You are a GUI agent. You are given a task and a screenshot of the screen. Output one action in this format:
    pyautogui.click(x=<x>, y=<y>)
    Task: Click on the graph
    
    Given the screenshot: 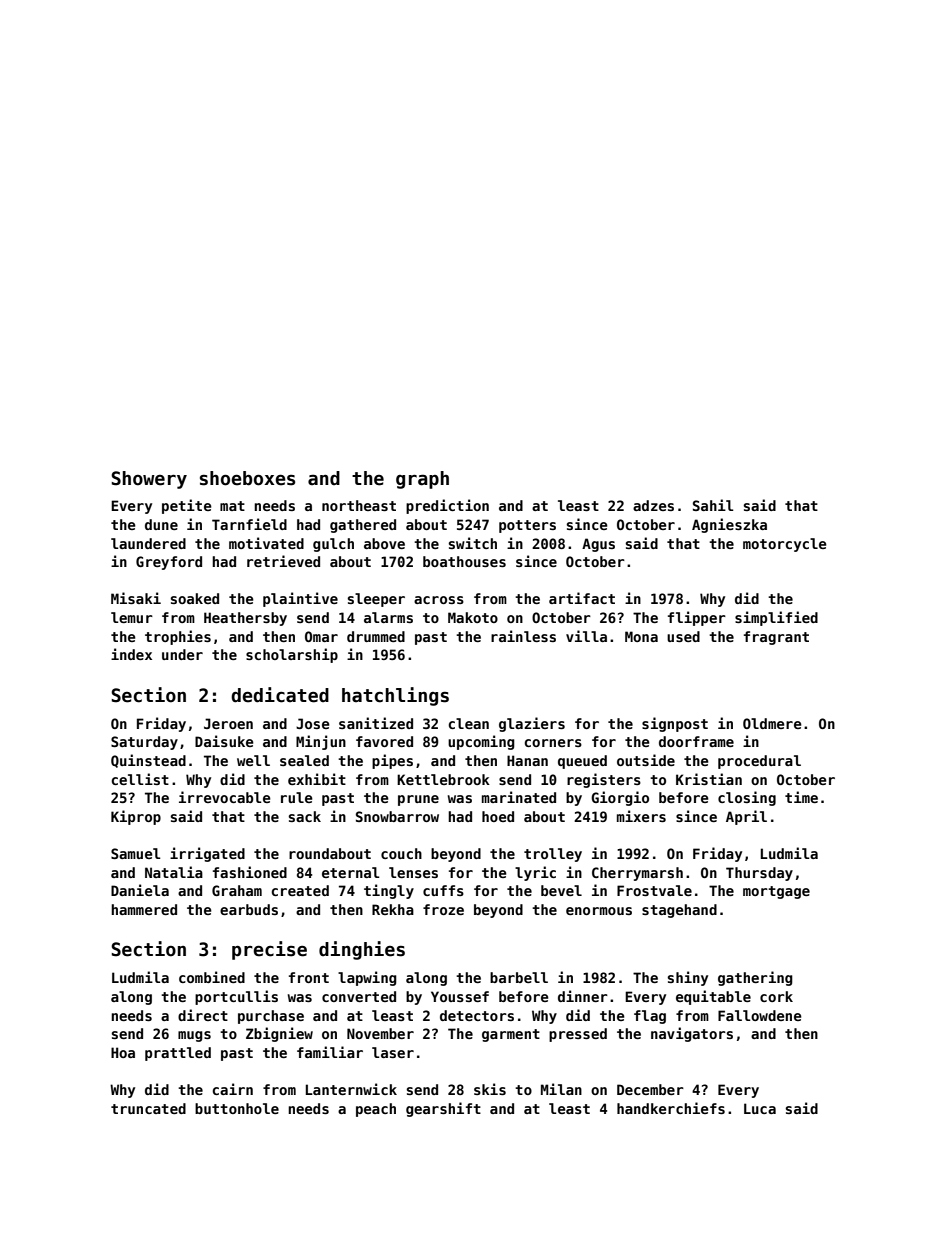 What is the action you would take?
    pyautogui.click(x=422, y=480)
